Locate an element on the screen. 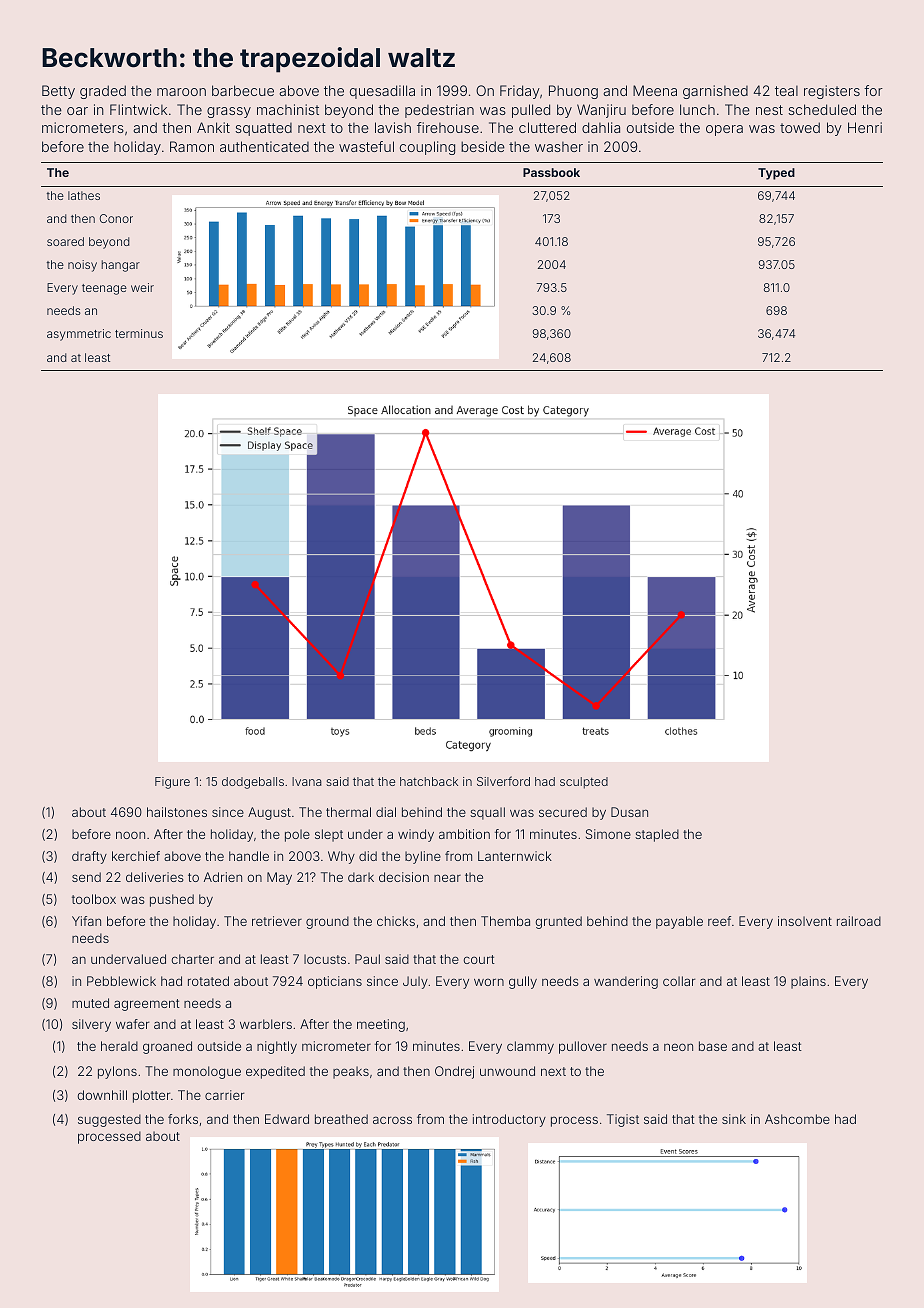 The image size is (924, 1308). terminus is located at coordinates (139, 333).
